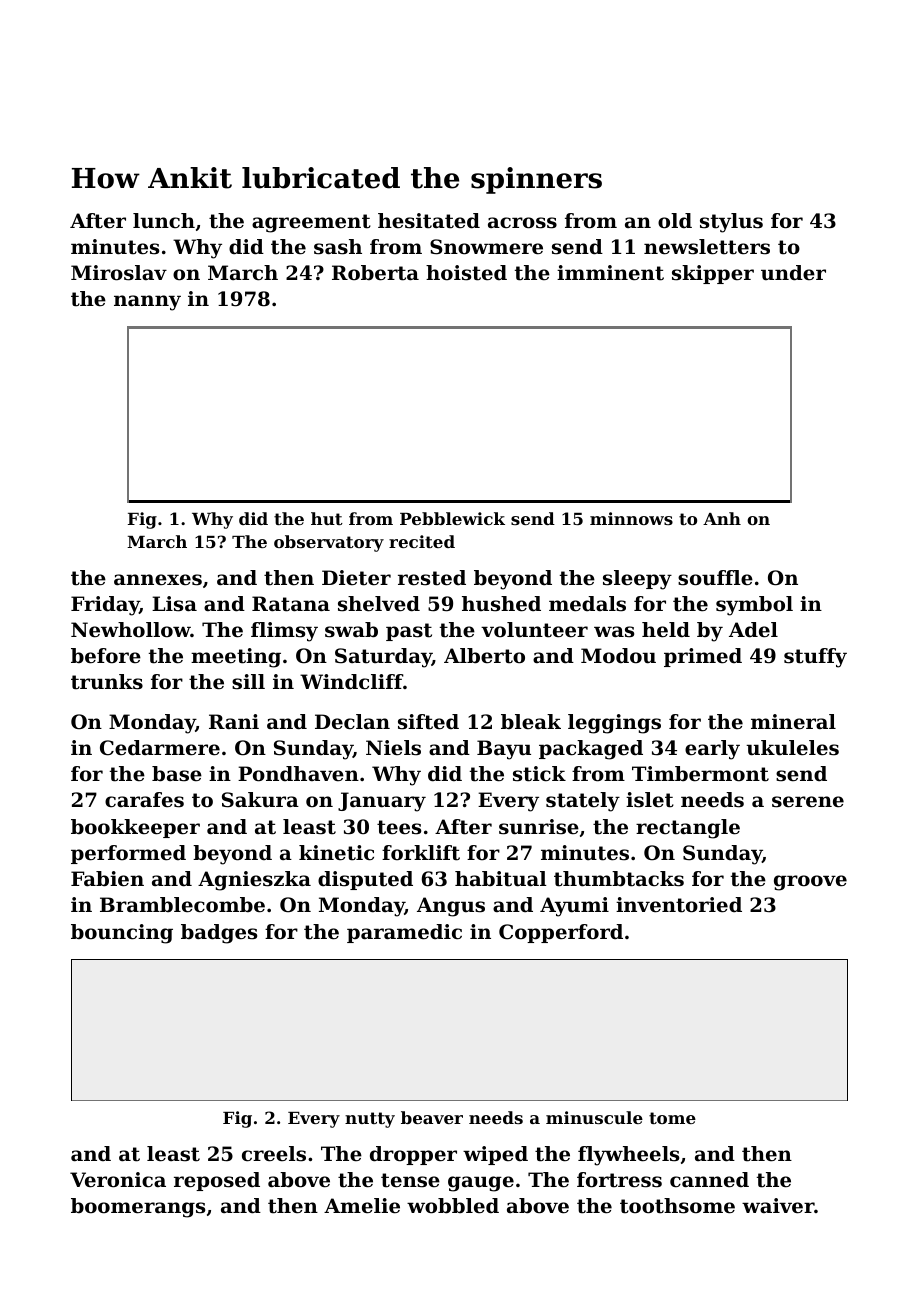 The width and height of the image is (919, 1304). What do you see at coordinates (722, 518) in the image?
I see `Anh` at bounding box center [722, 518].
